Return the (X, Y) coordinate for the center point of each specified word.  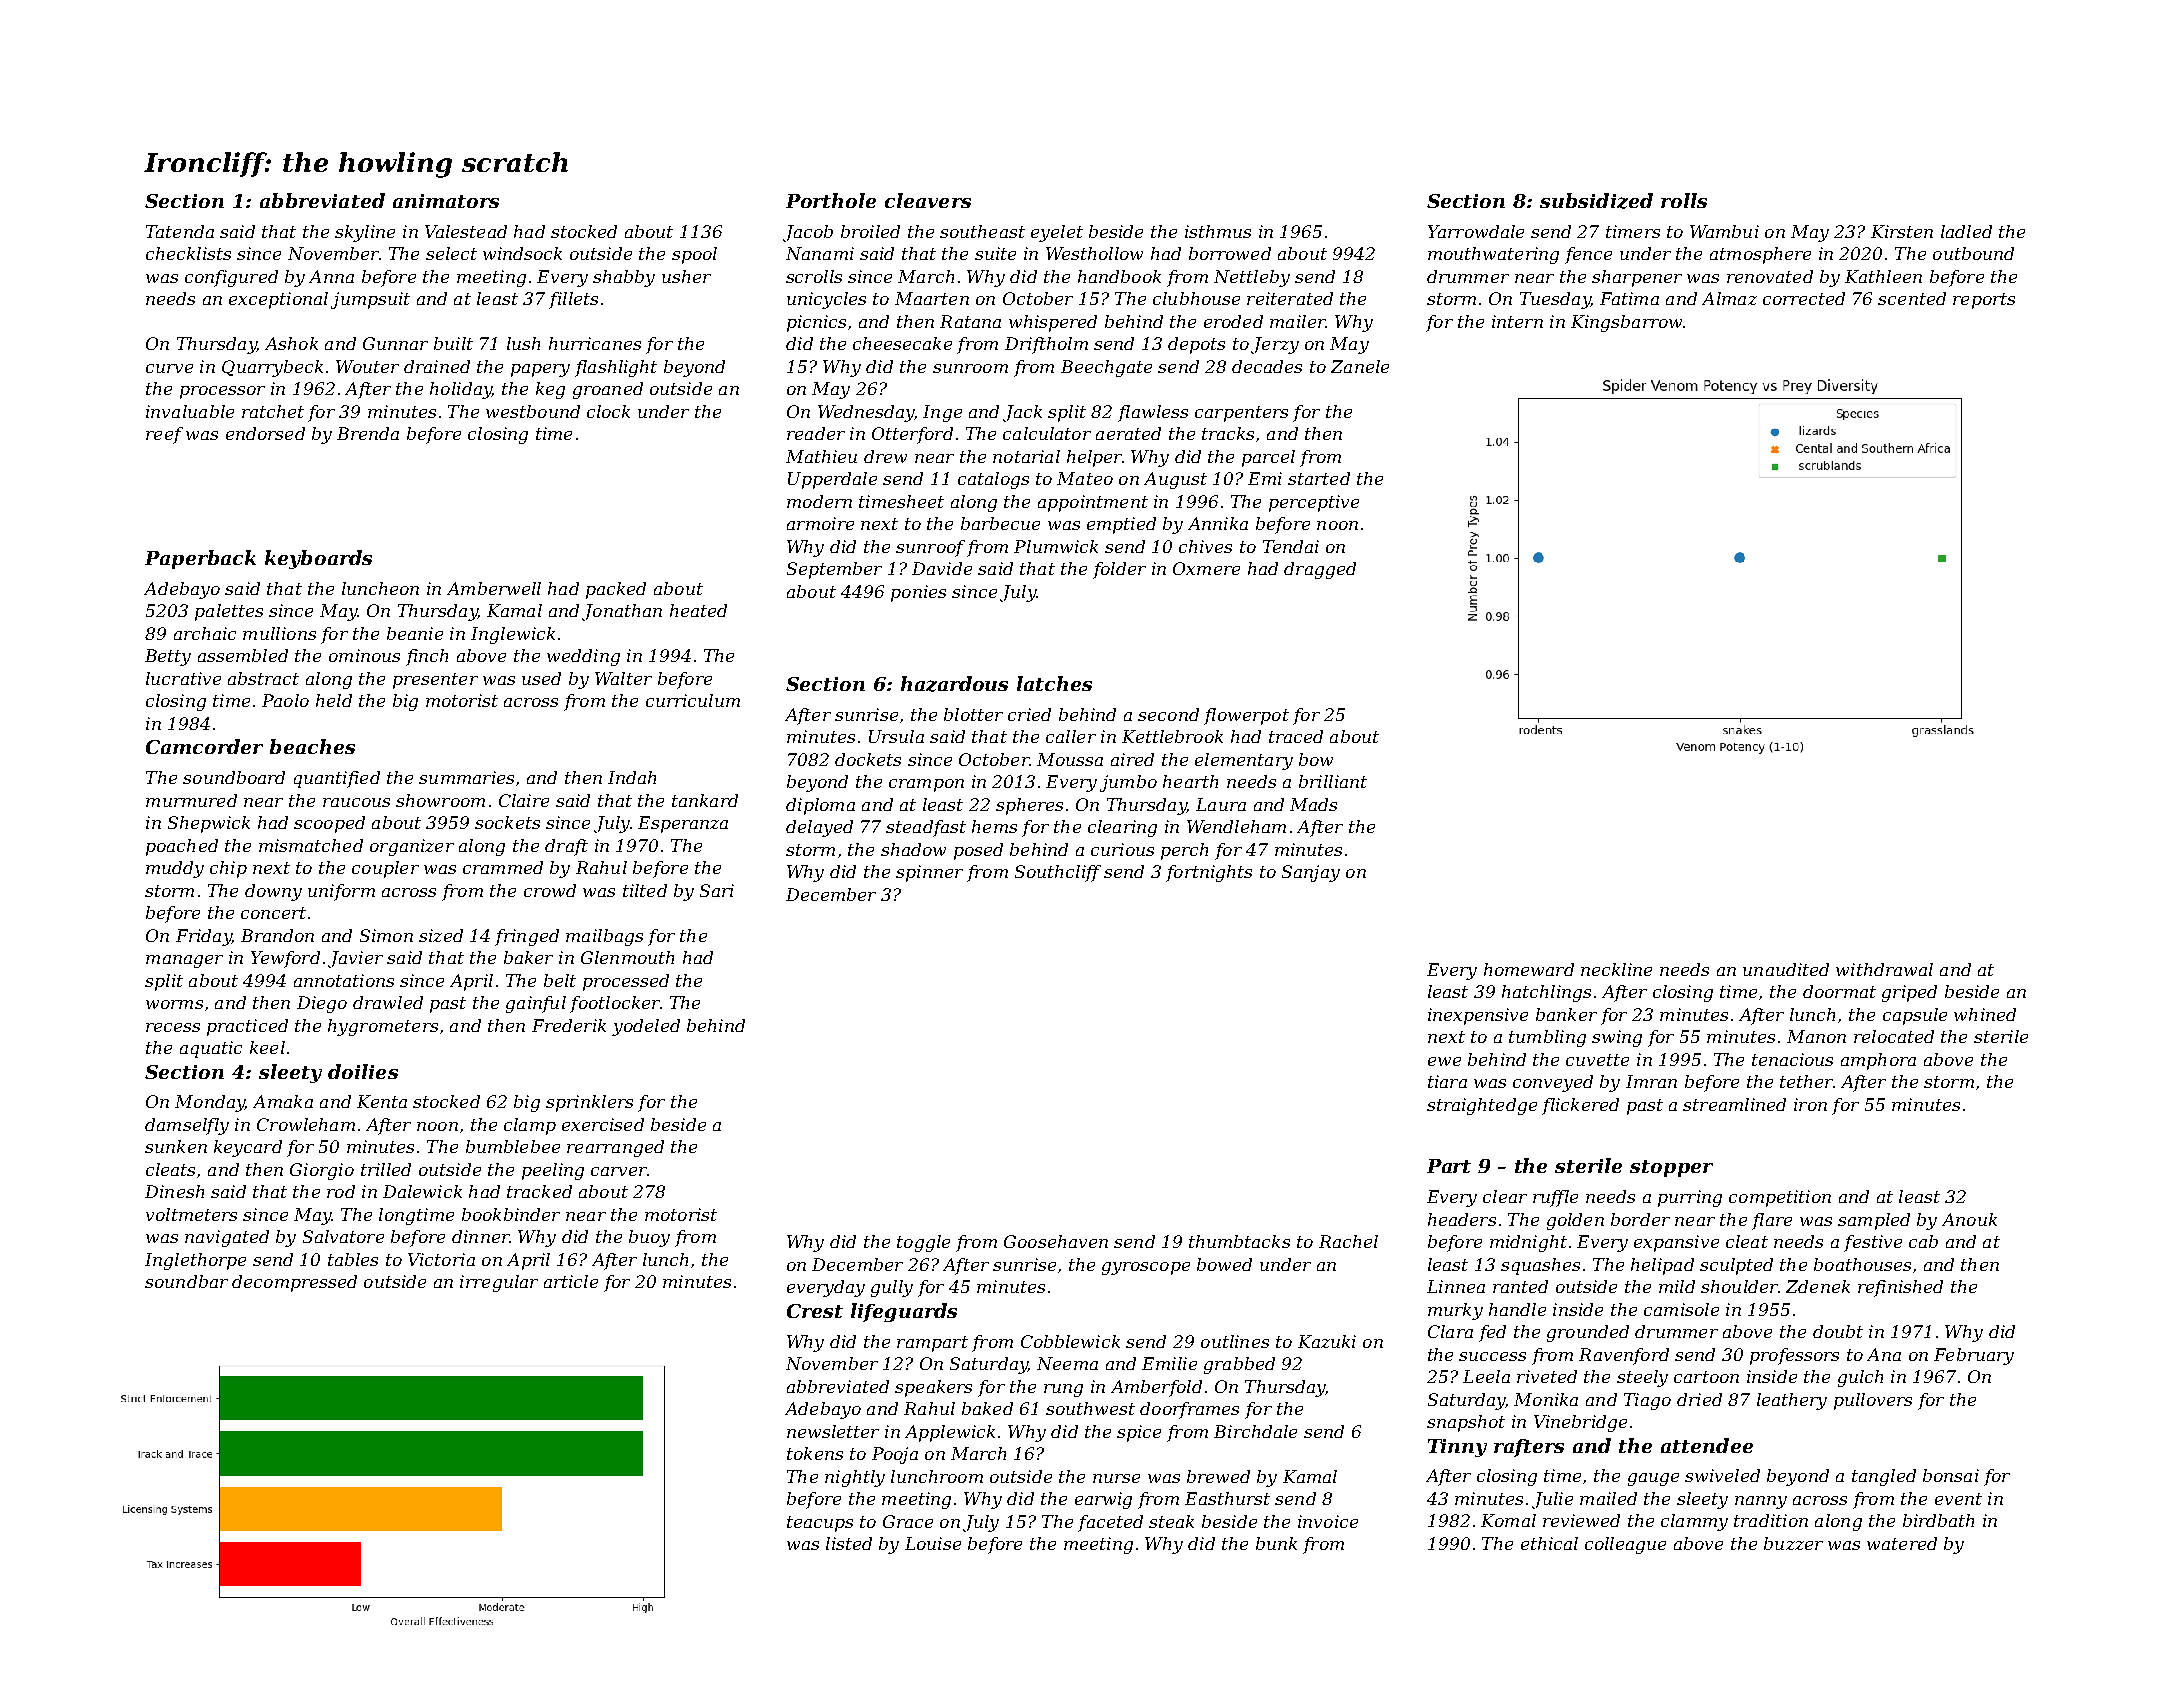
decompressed (294, 1283)
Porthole (831, 200)
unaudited (1786, 969)
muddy (175, 869)
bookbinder (511, 1214)
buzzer (1793, 1543)
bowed (1224, 1264)
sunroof (930, 548)
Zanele (1360, 366)
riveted (1547, 1376)
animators (446, 201)
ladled (1966, 231)
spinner (929, 873)
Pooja (895, 1455)
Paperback (200, 559)
